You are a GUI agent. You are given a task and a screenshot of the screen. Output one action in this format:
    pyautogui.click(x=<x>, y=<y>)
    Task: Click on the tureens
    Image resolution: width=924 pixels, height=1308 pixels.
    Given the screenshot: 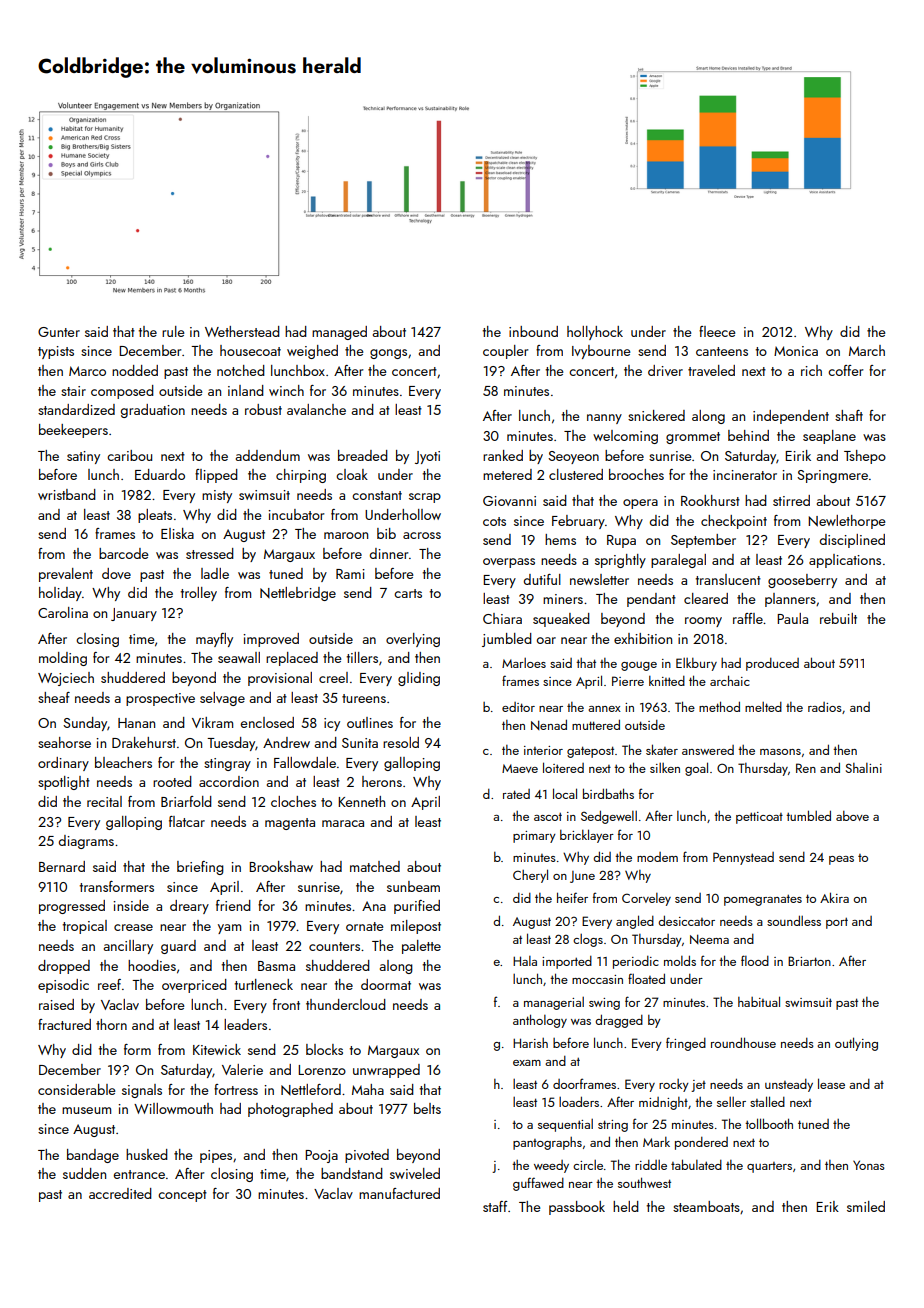 What is the action you would take?
    pyautogui.click(x=364, y=698)
